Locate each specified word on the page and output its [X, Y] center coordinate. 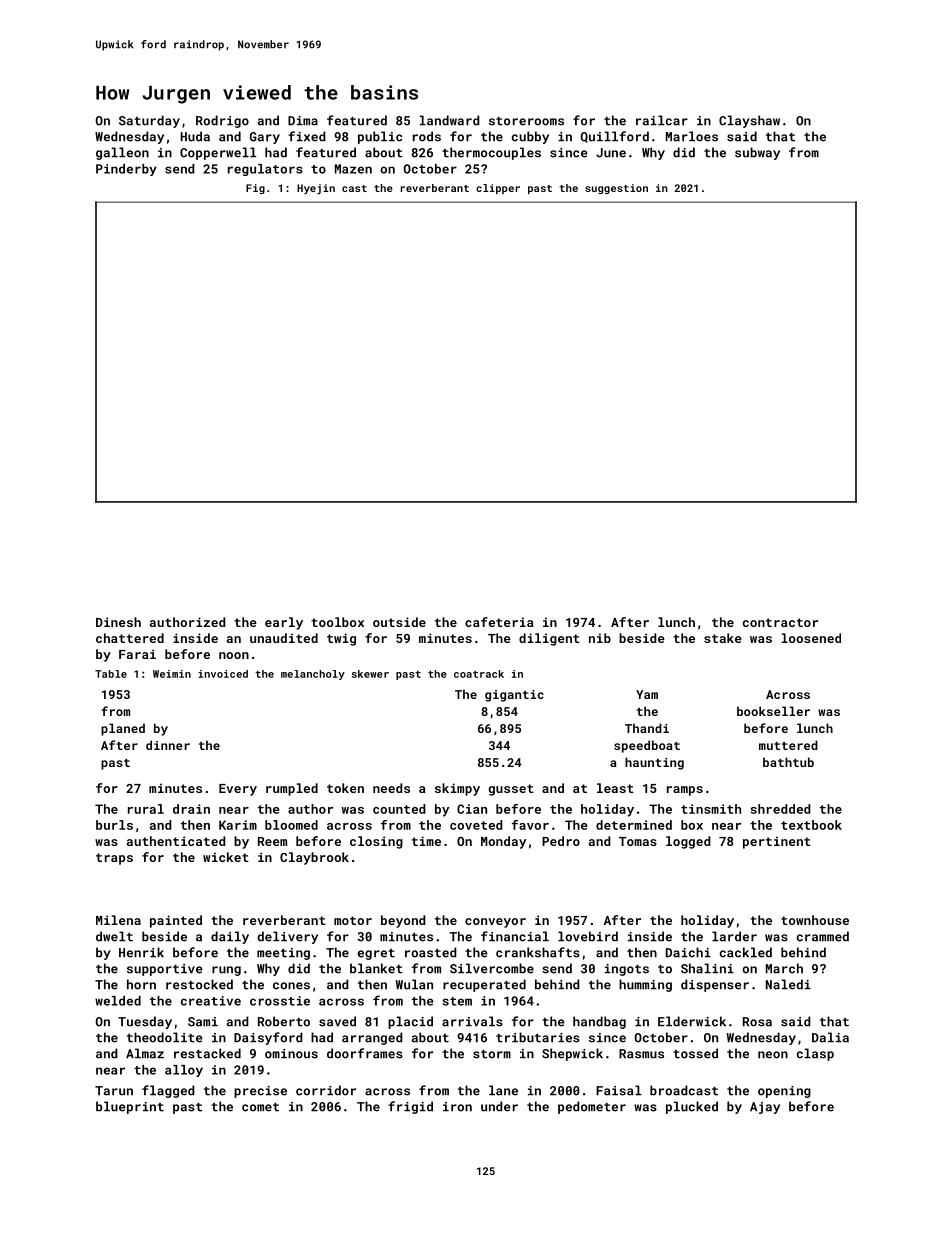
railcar [662, 120]
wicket [226, 857]
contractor [780, 622]
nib [600, 638]
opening [784, 1092]
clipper [498, 189]
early [284, 623]
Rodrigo [222, 121]
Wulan [414, 984]
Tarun [114, 1091]
